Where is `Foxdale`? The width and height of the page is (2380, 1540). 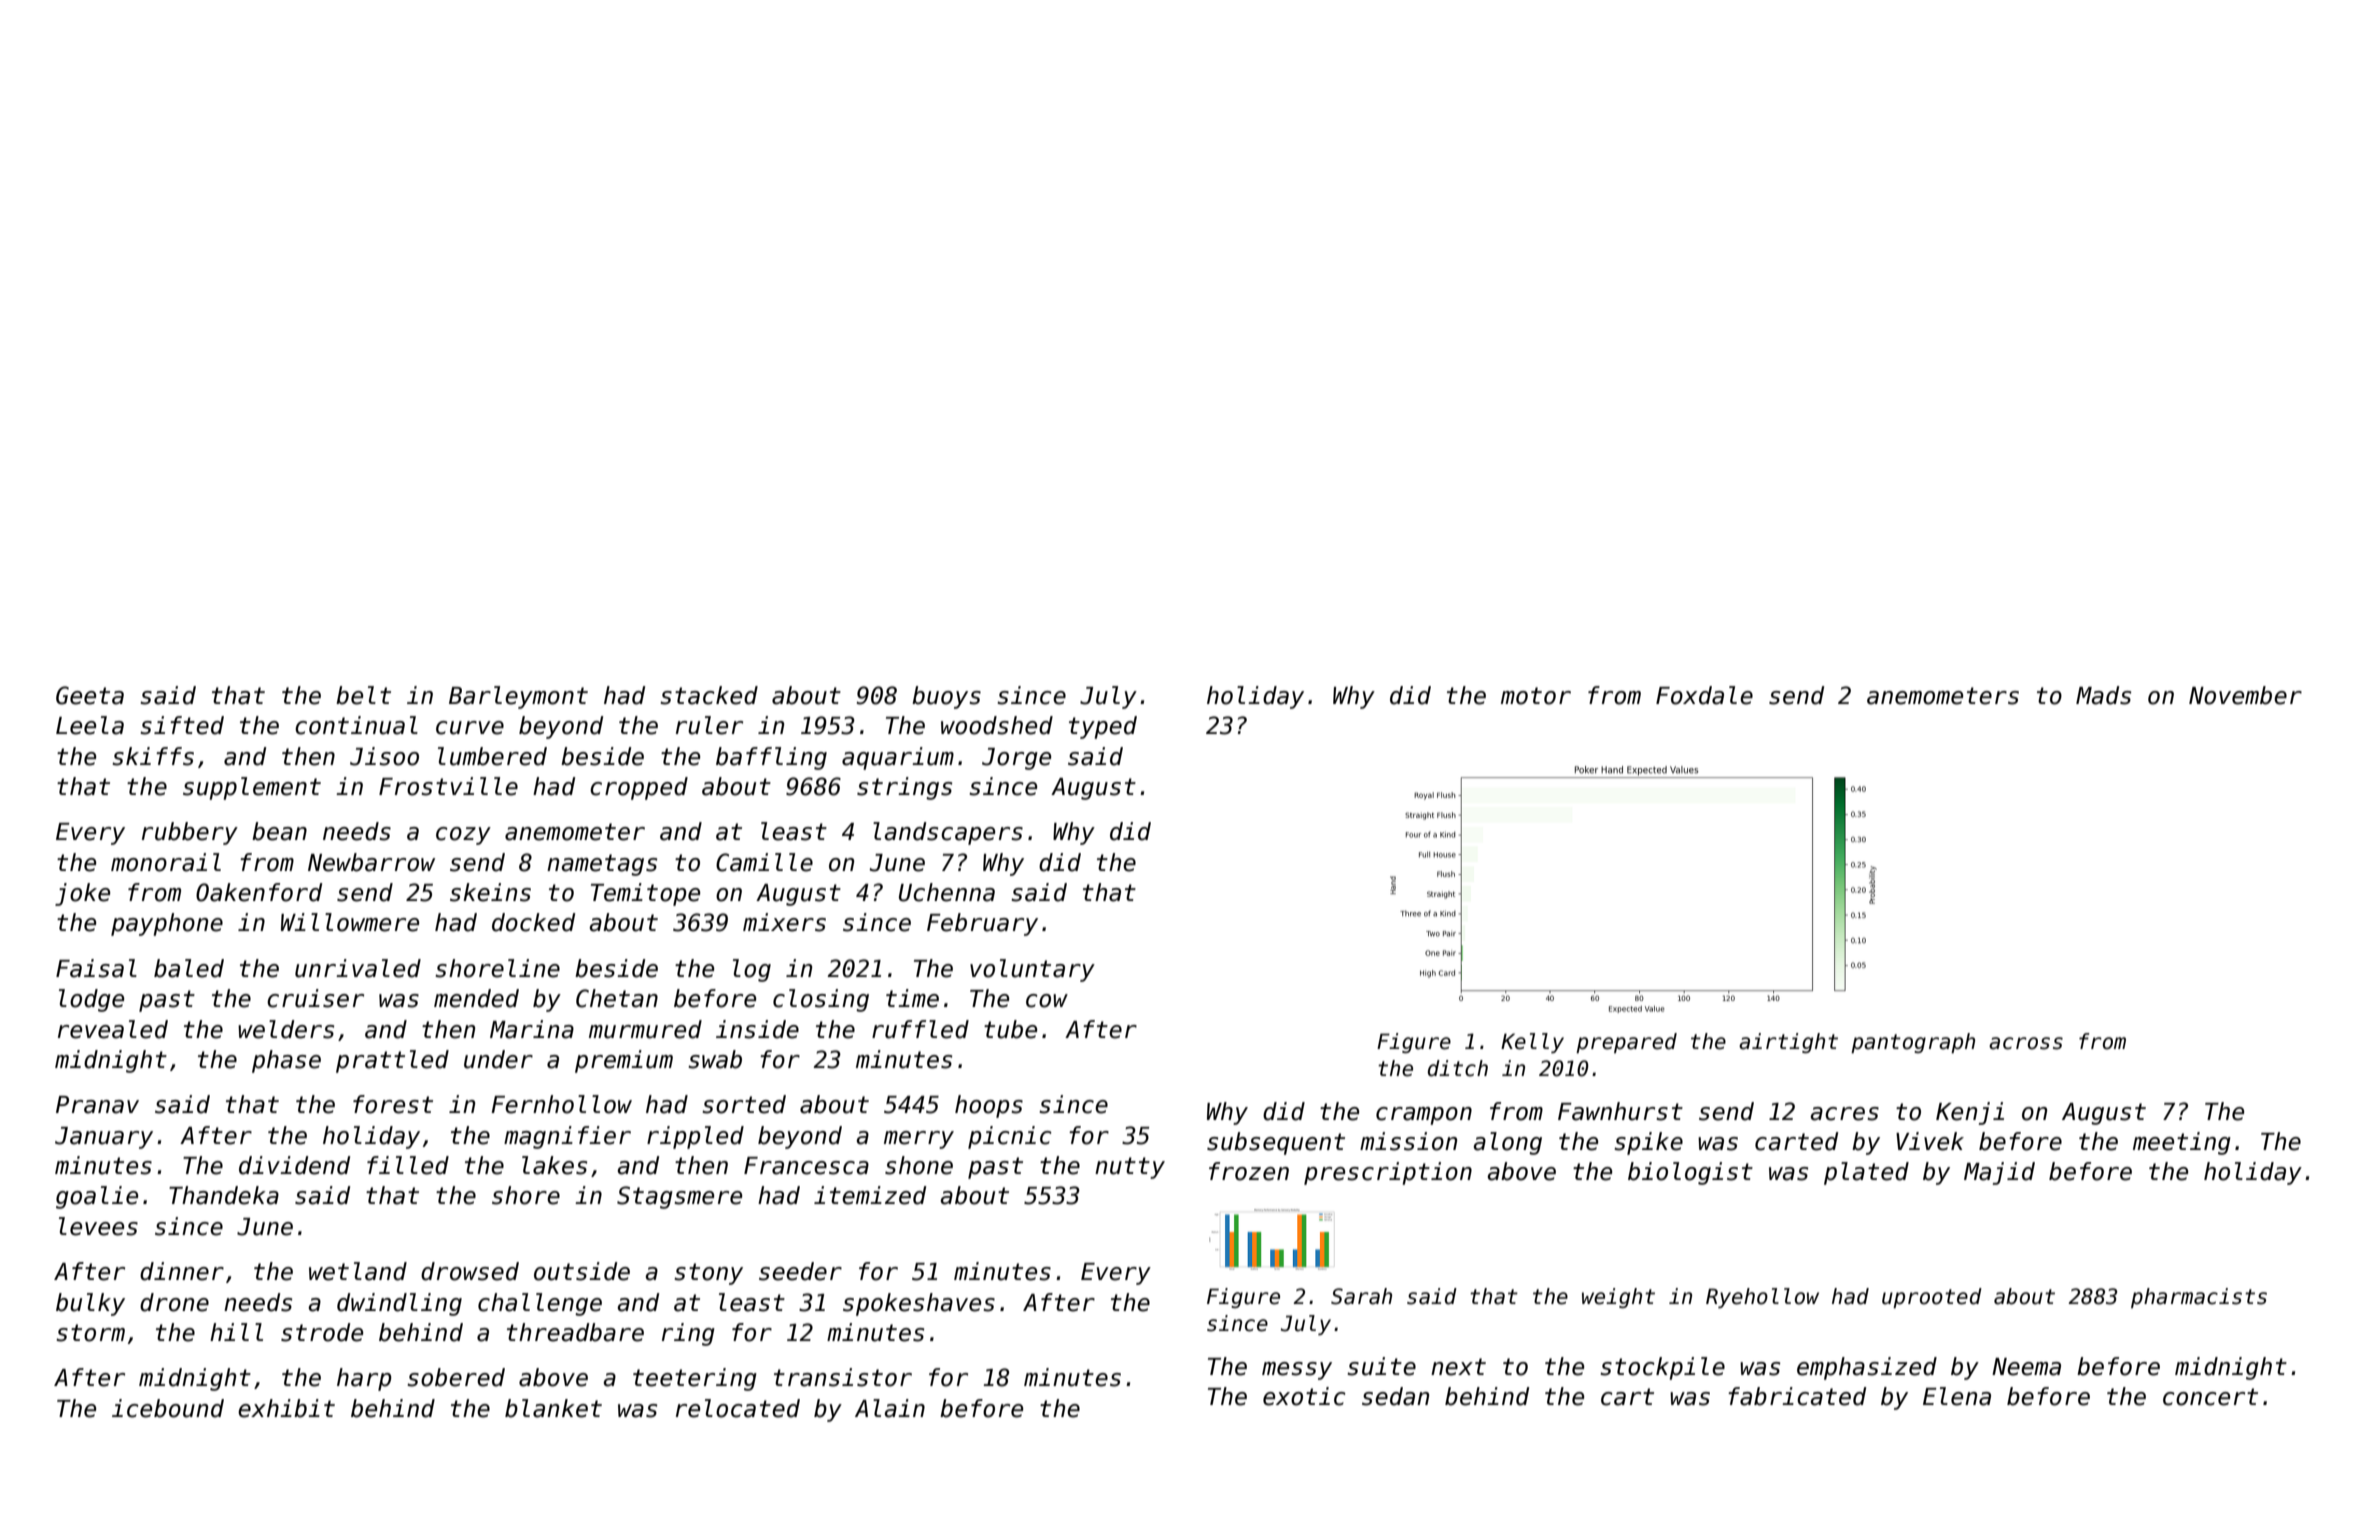
Foxdale is located at coordinates (1704, 695).
